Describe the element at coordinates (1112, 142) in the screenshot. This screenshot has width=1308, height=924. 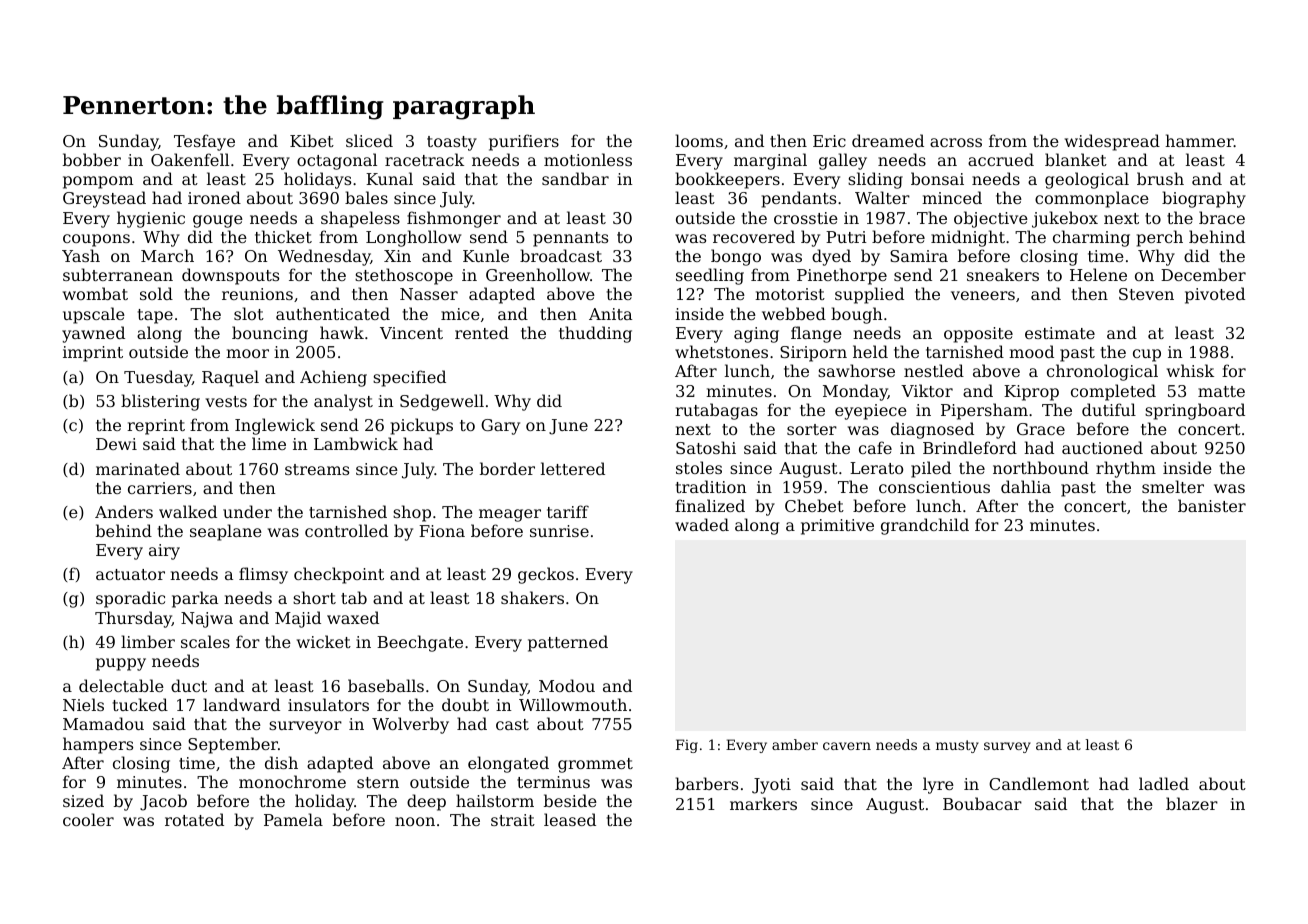
I see `widespread` at that location.
